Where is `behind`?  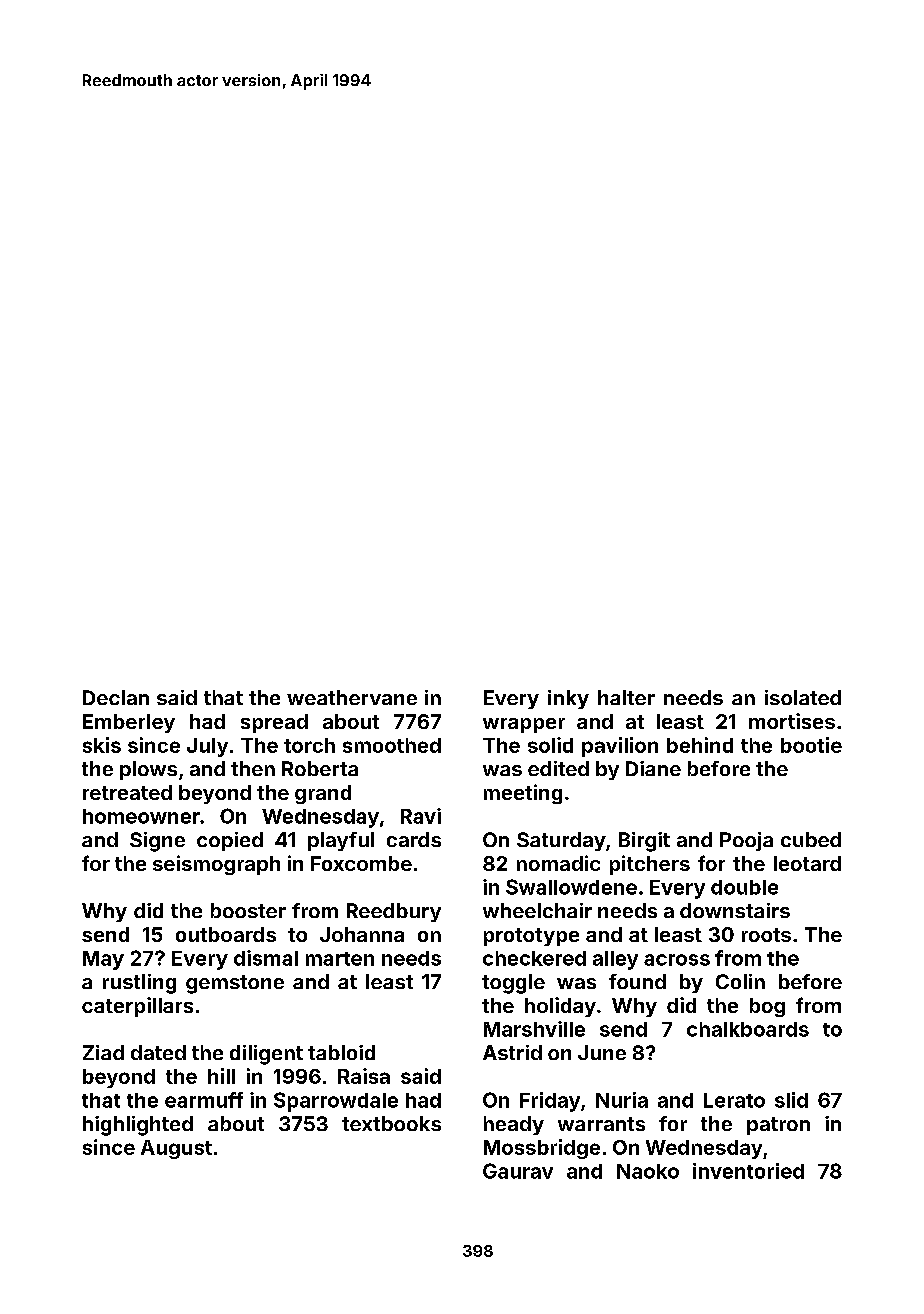 behind is located at coordinates (700, 745).
